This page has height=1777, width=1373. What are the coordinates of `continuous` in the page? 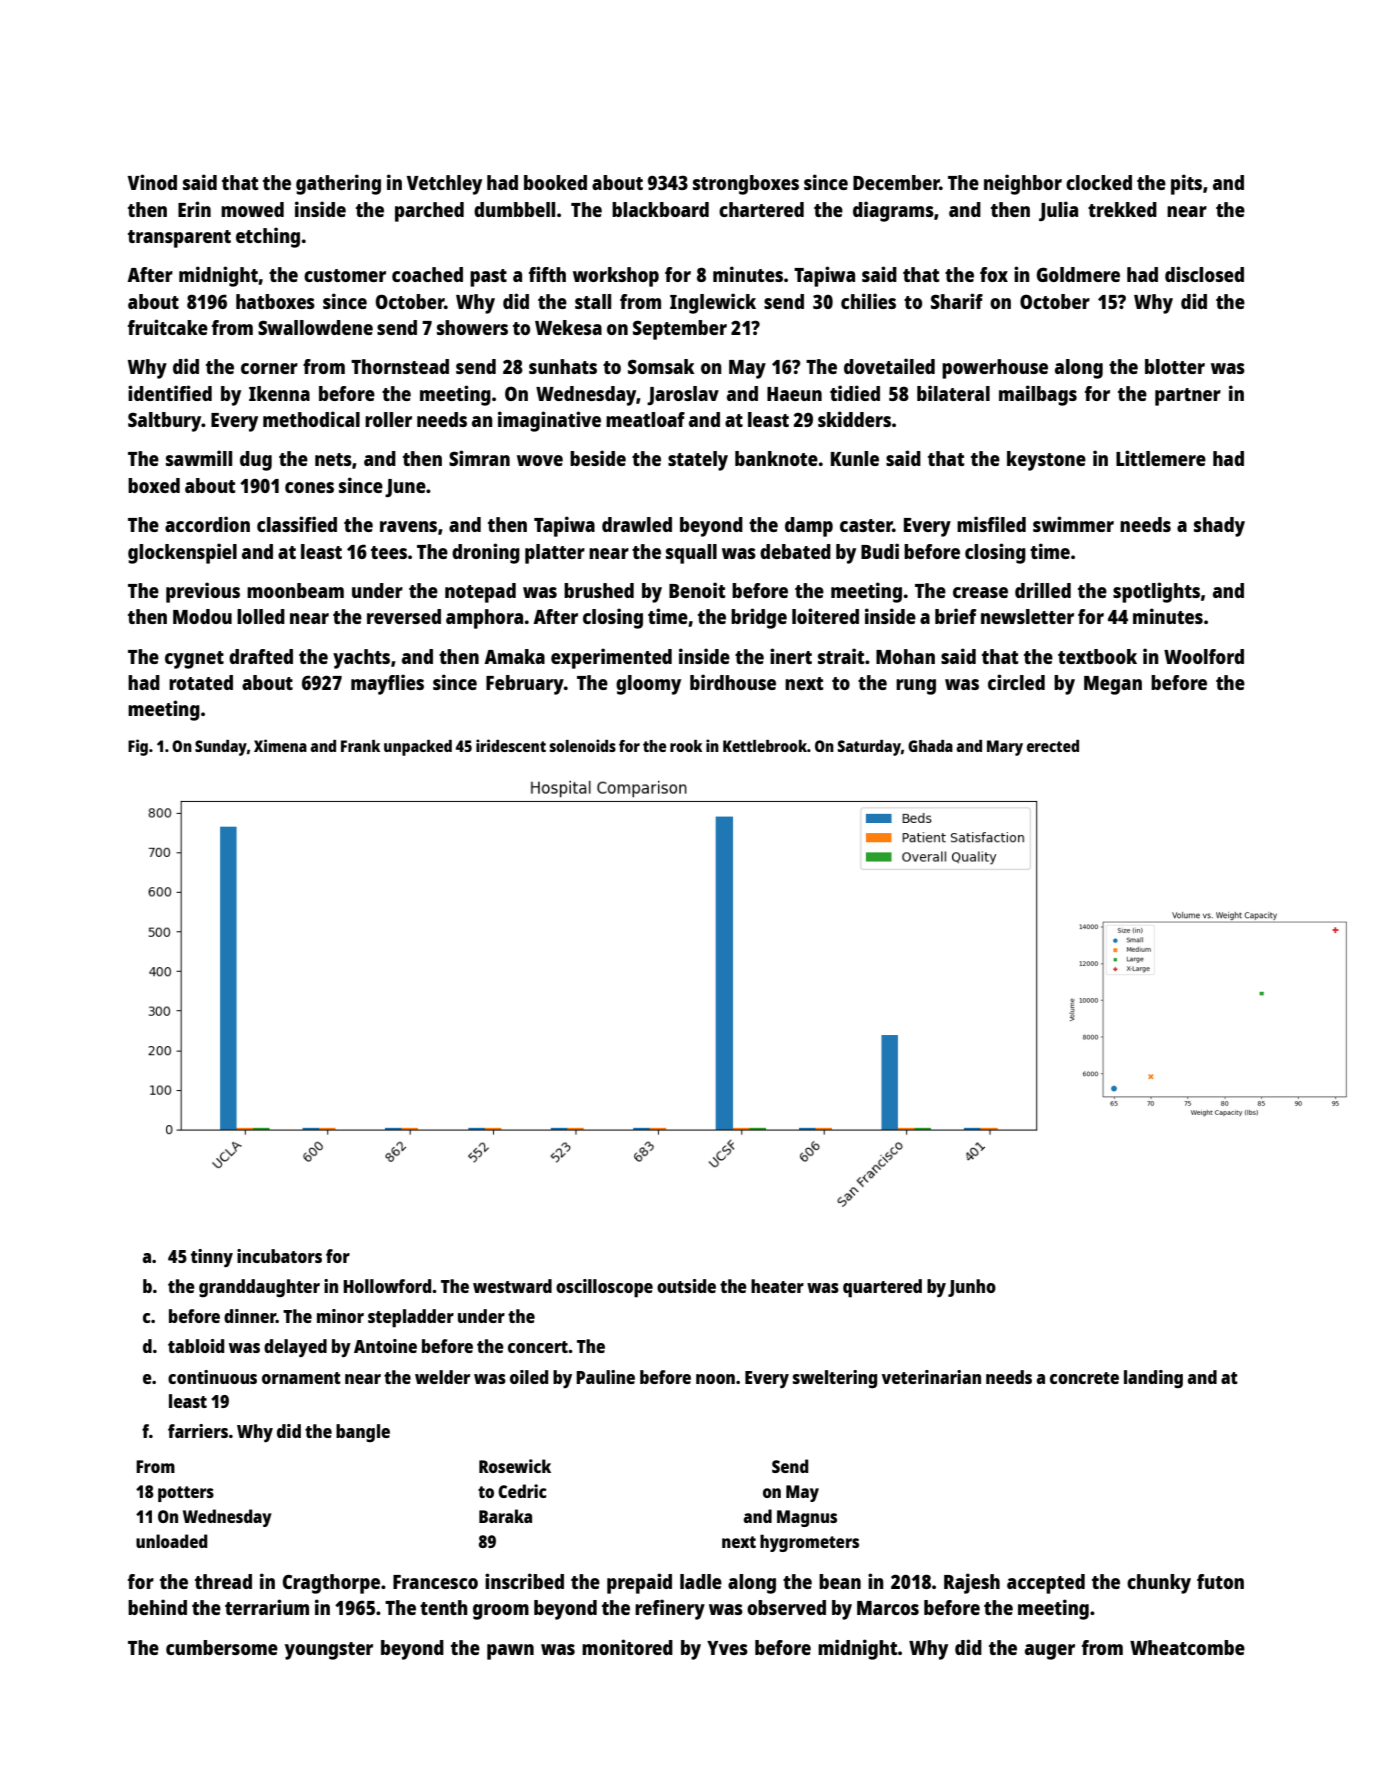 It's located at (212, 1377).
